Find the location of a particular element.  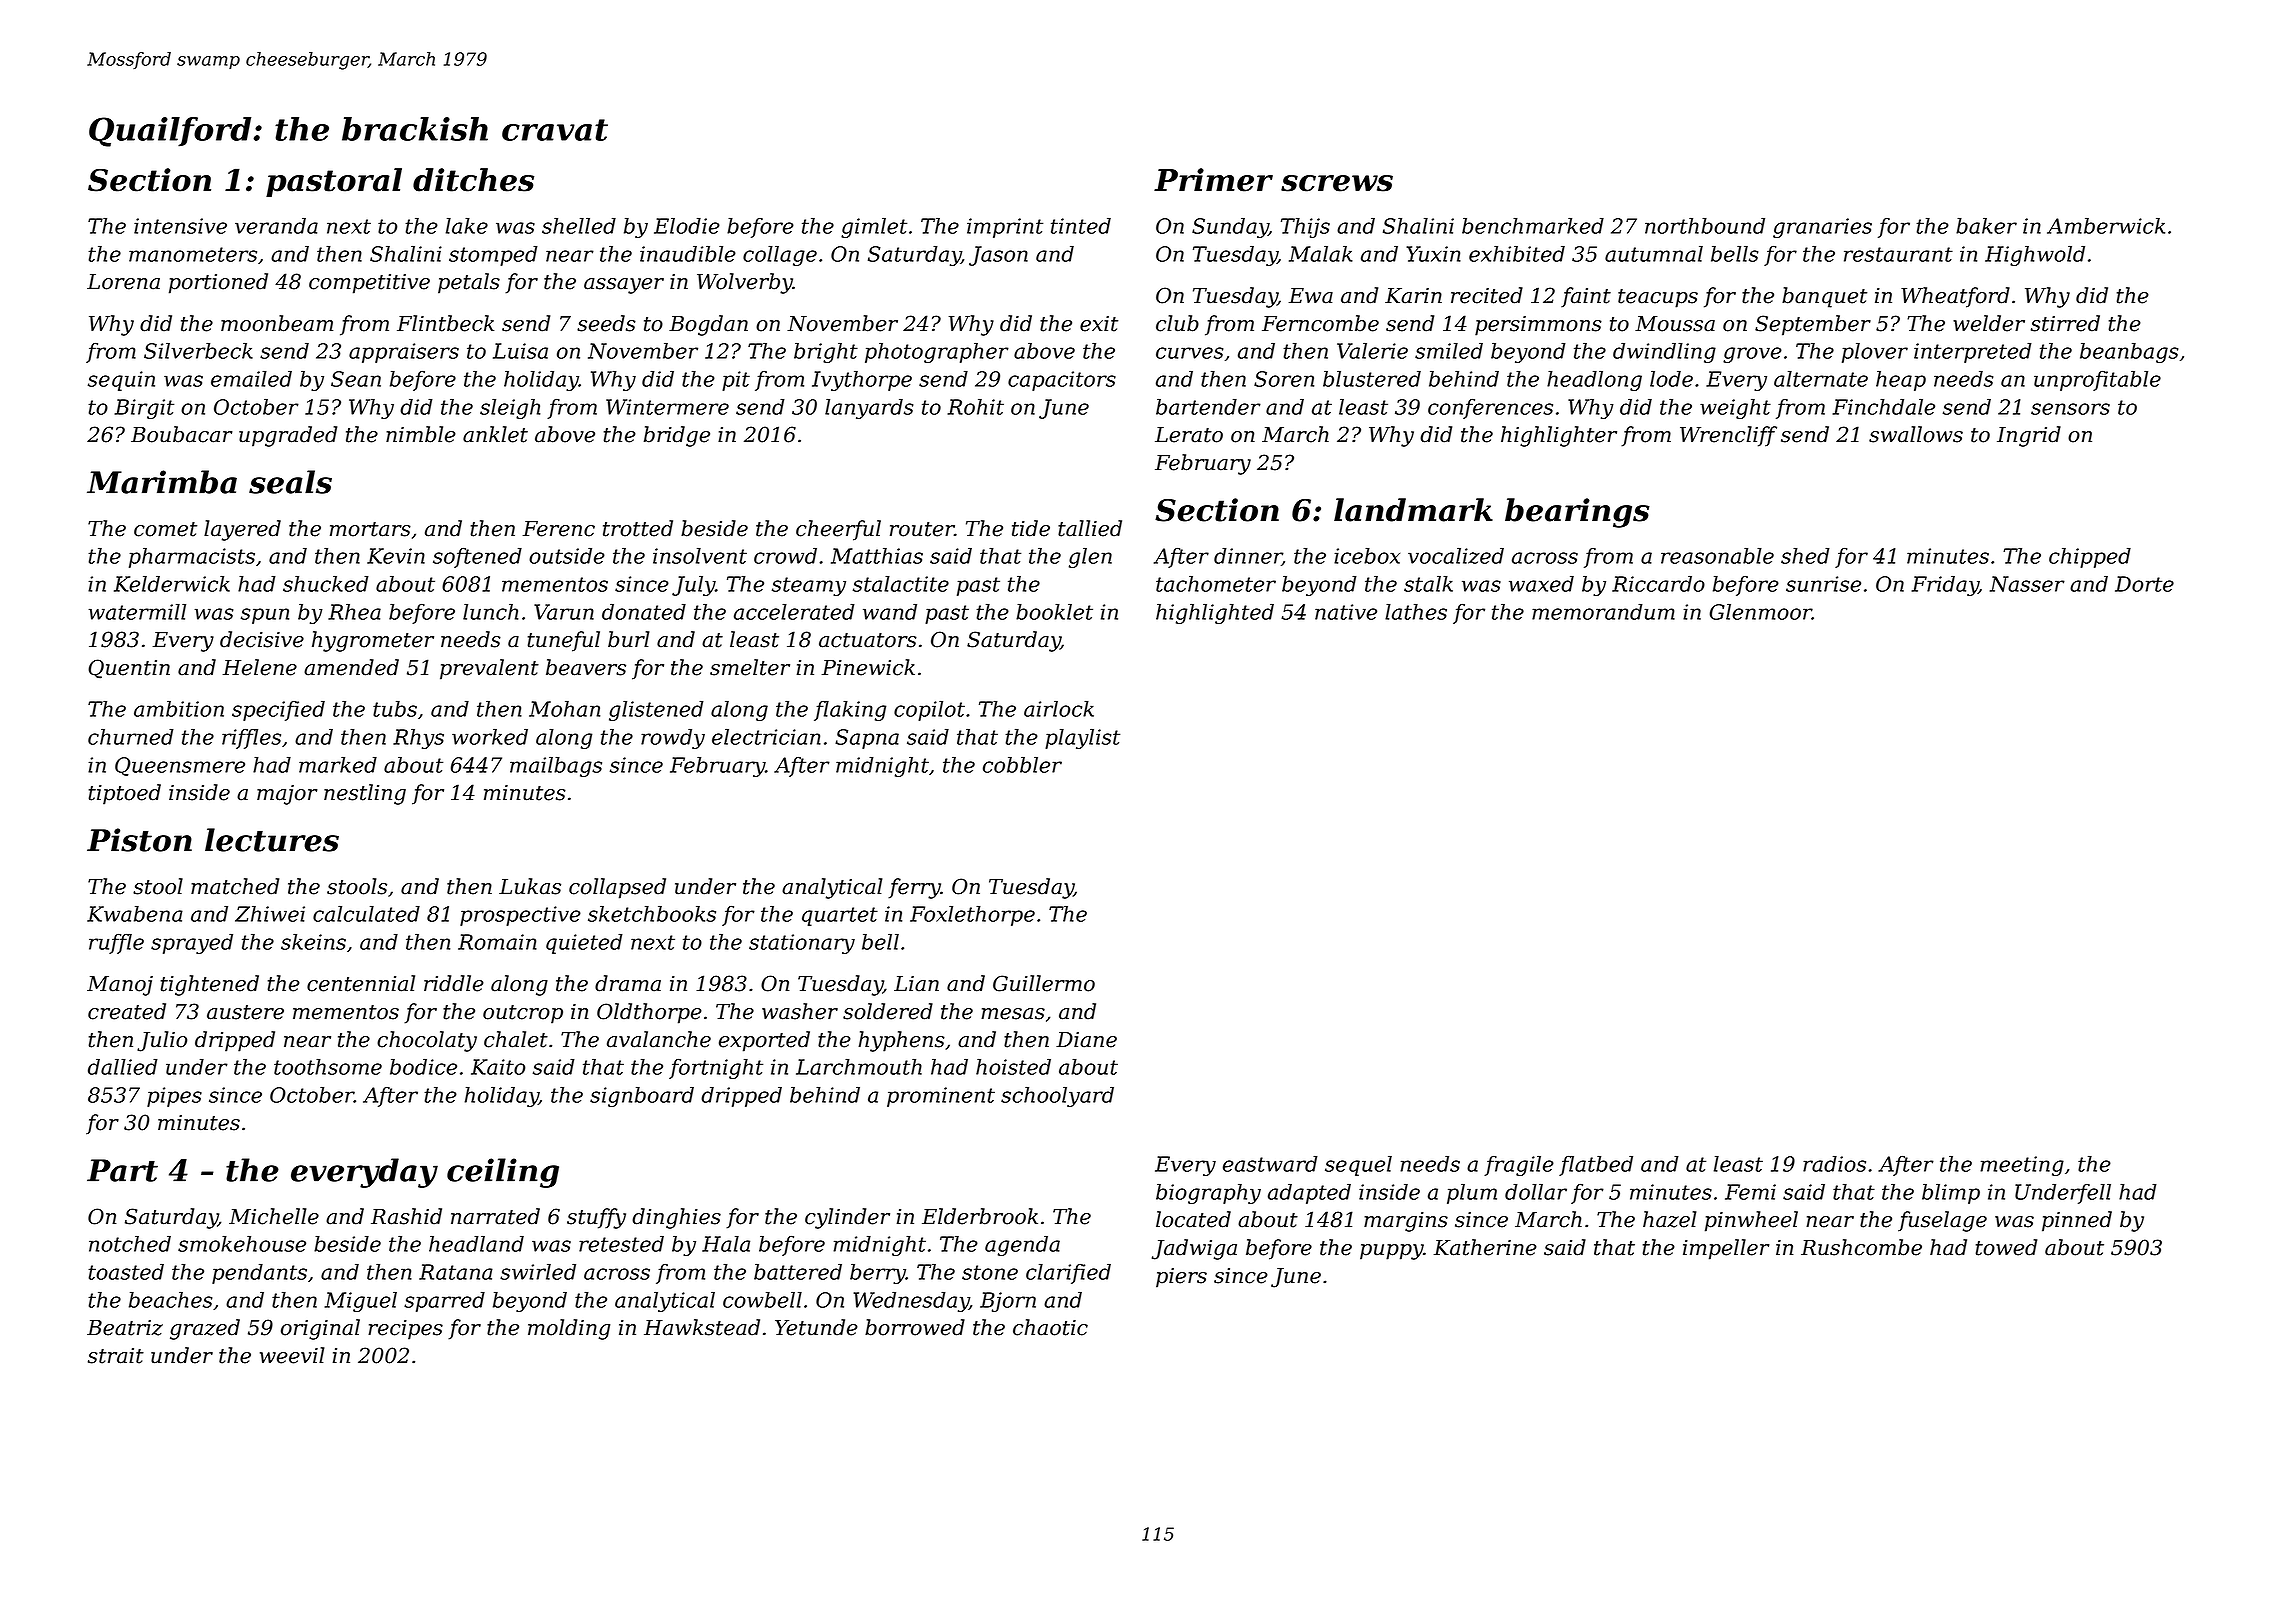

memorandum is located at coordinates (1603, 612).
